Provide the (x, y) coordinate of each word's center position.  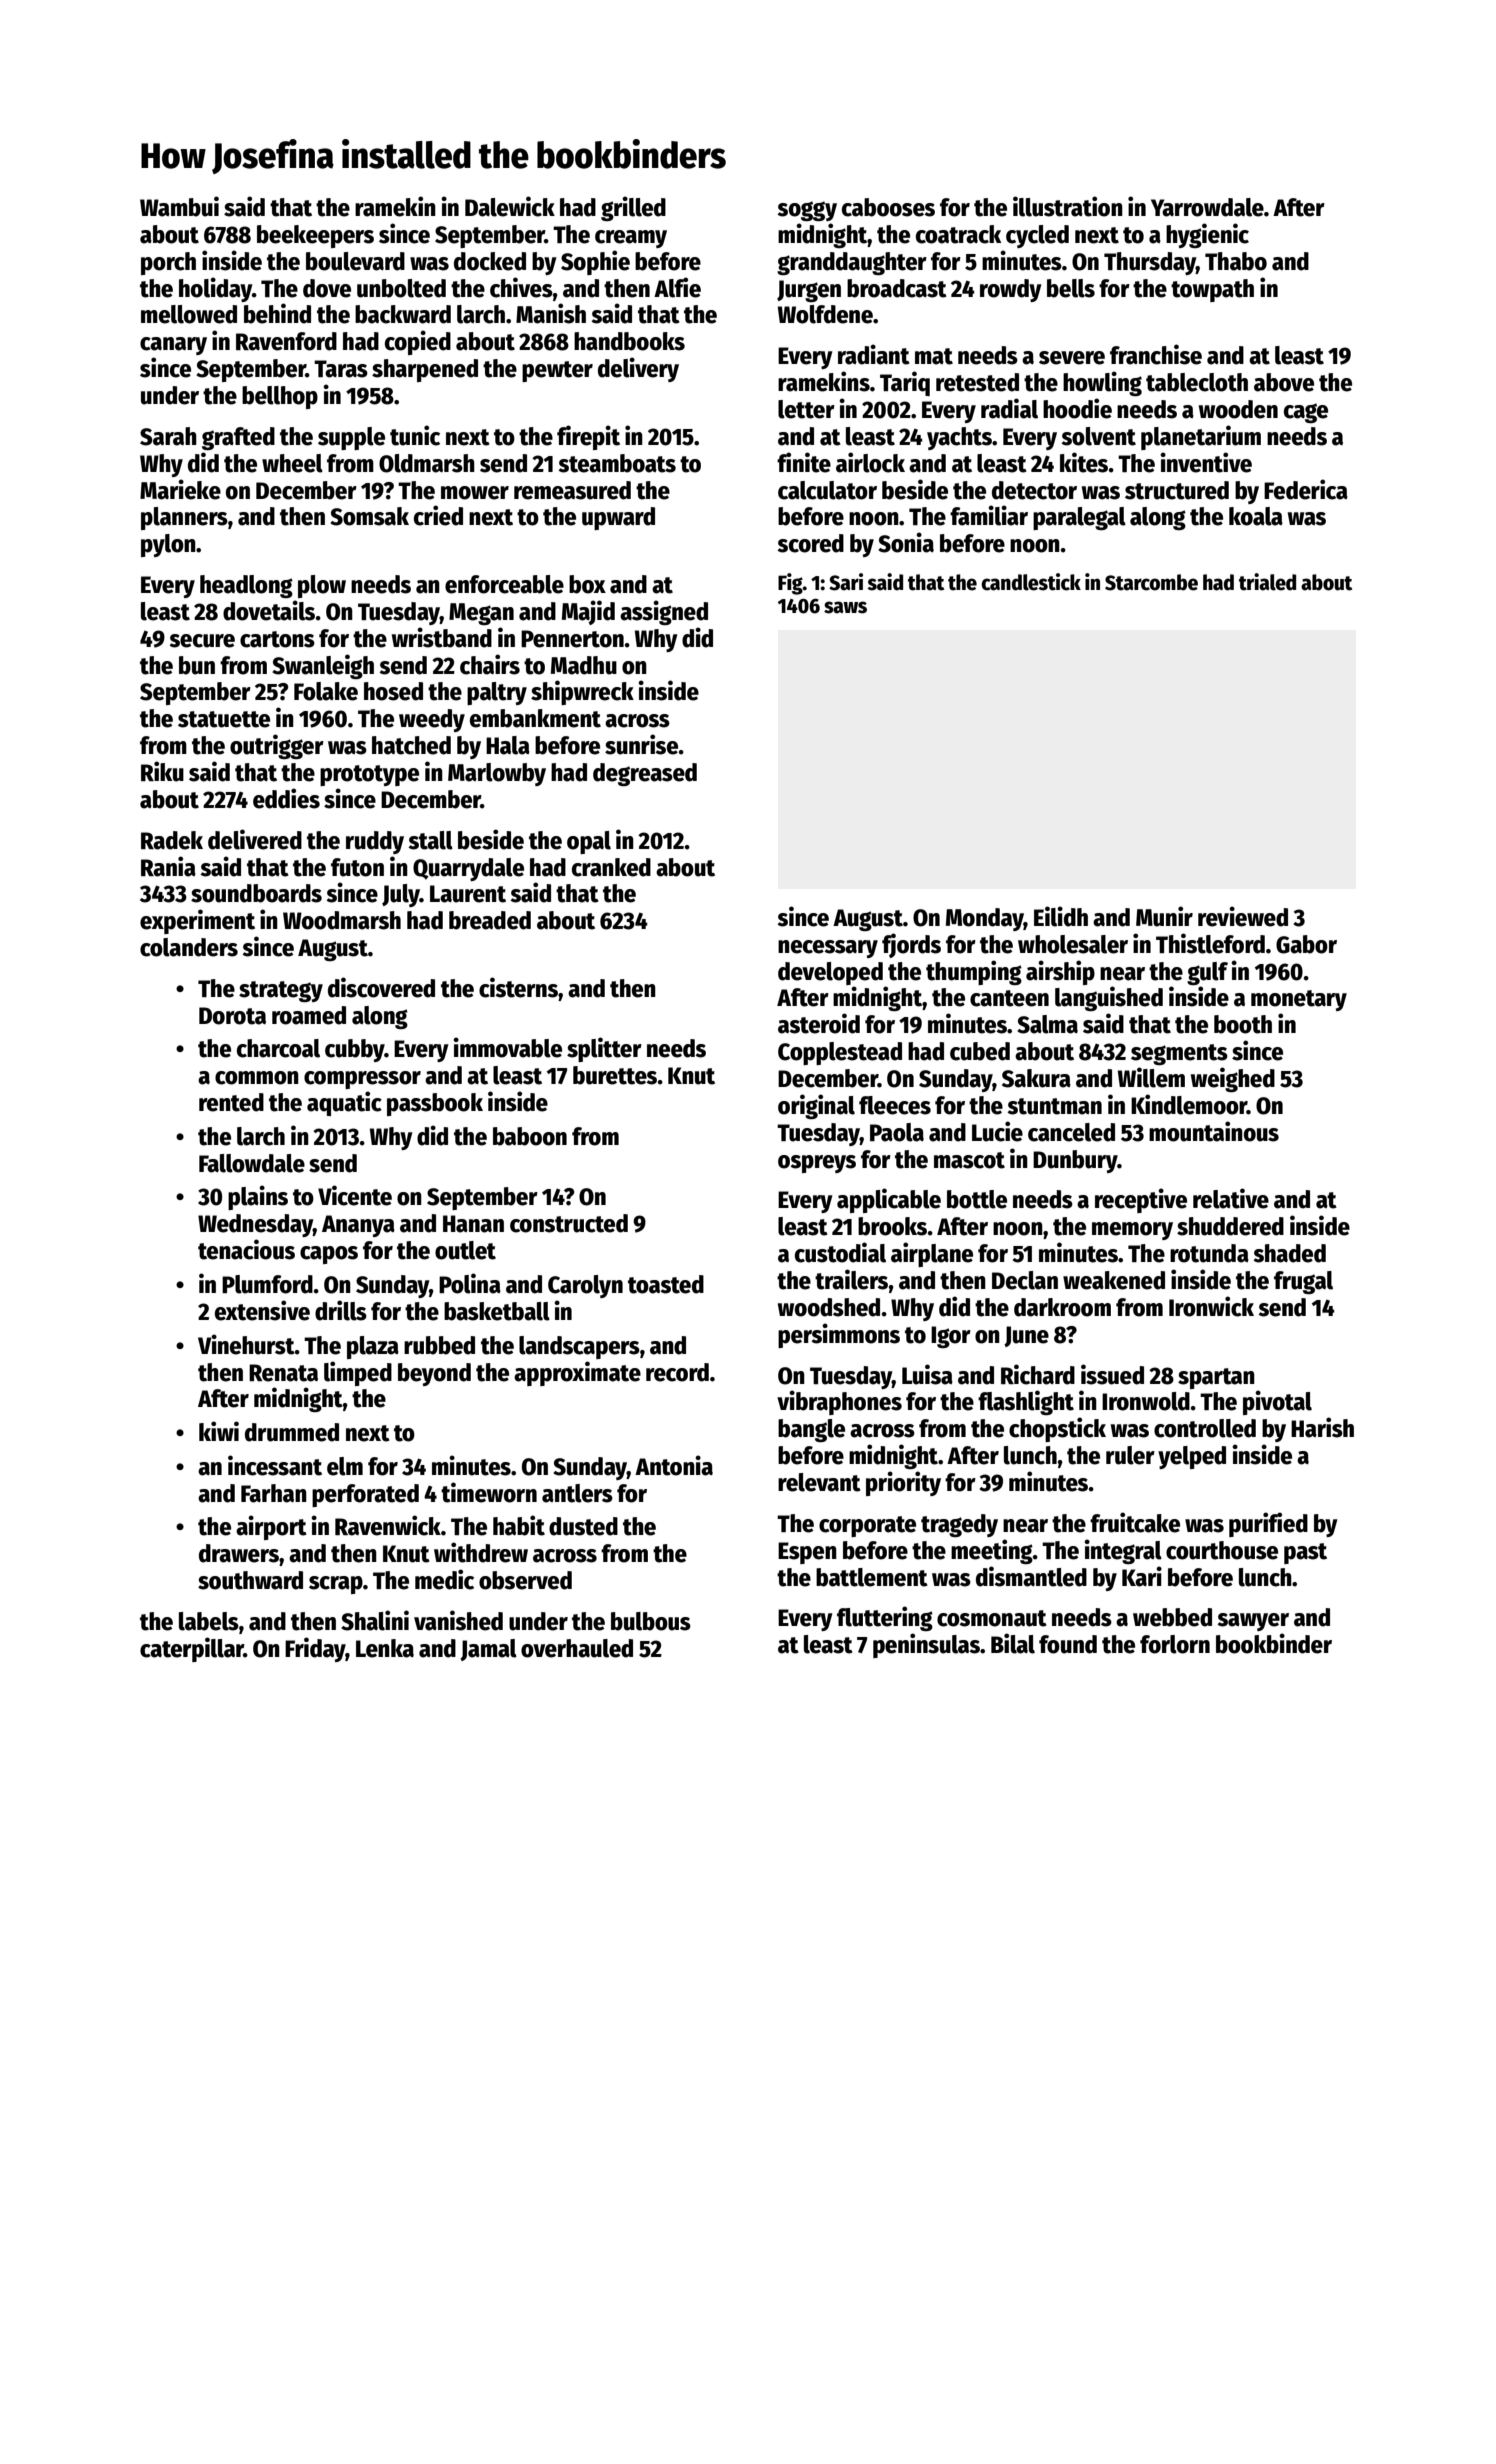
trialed (1267, 582)
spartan (1216, 1378)
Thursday (1150, 263)
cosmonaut (992, 1618)
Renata (283, 1373)
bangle (811, 1430)
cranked (611, 867)
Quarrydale (468, 869)
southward (250, 1580)
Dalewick (510, 206)
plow (322, 586)
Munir (1164, 916)
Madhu (584, 665)
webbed (1172, 1617)
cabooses (888, 207)
